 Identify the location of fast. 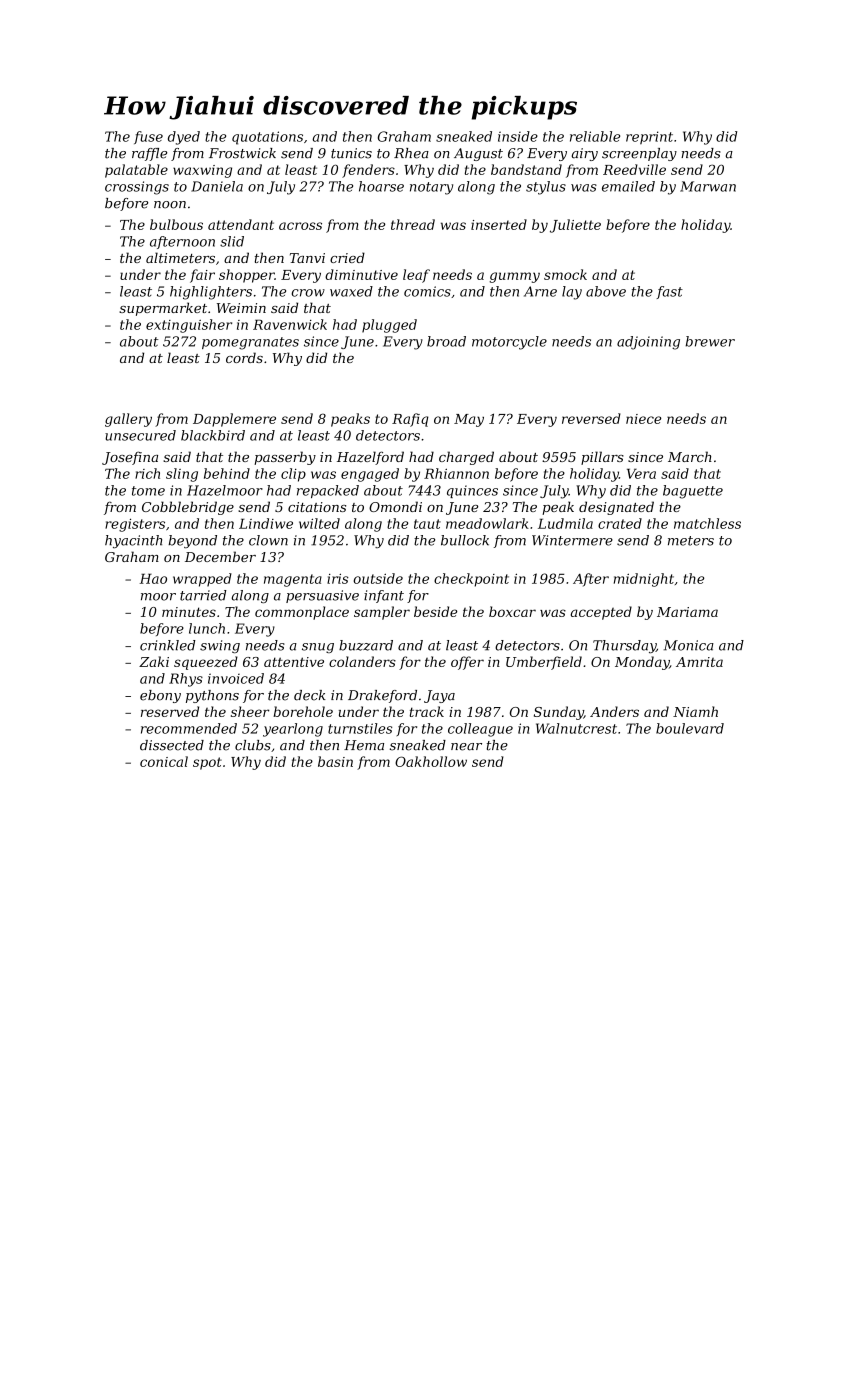
(669, 292).
